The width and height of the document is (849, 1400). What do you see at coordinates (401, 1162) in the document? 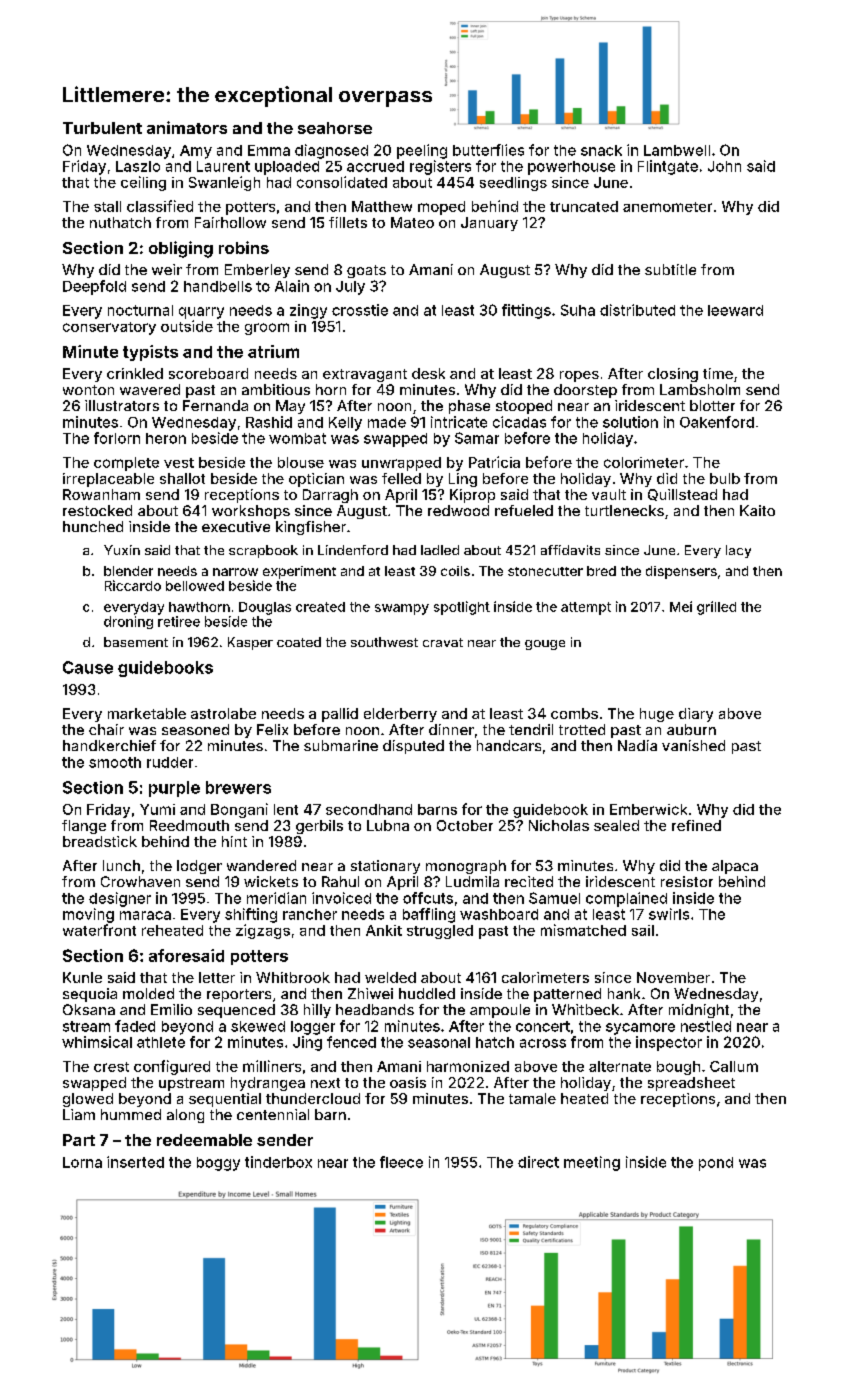
I see `fleece` at bounding box center [401, 1162].
